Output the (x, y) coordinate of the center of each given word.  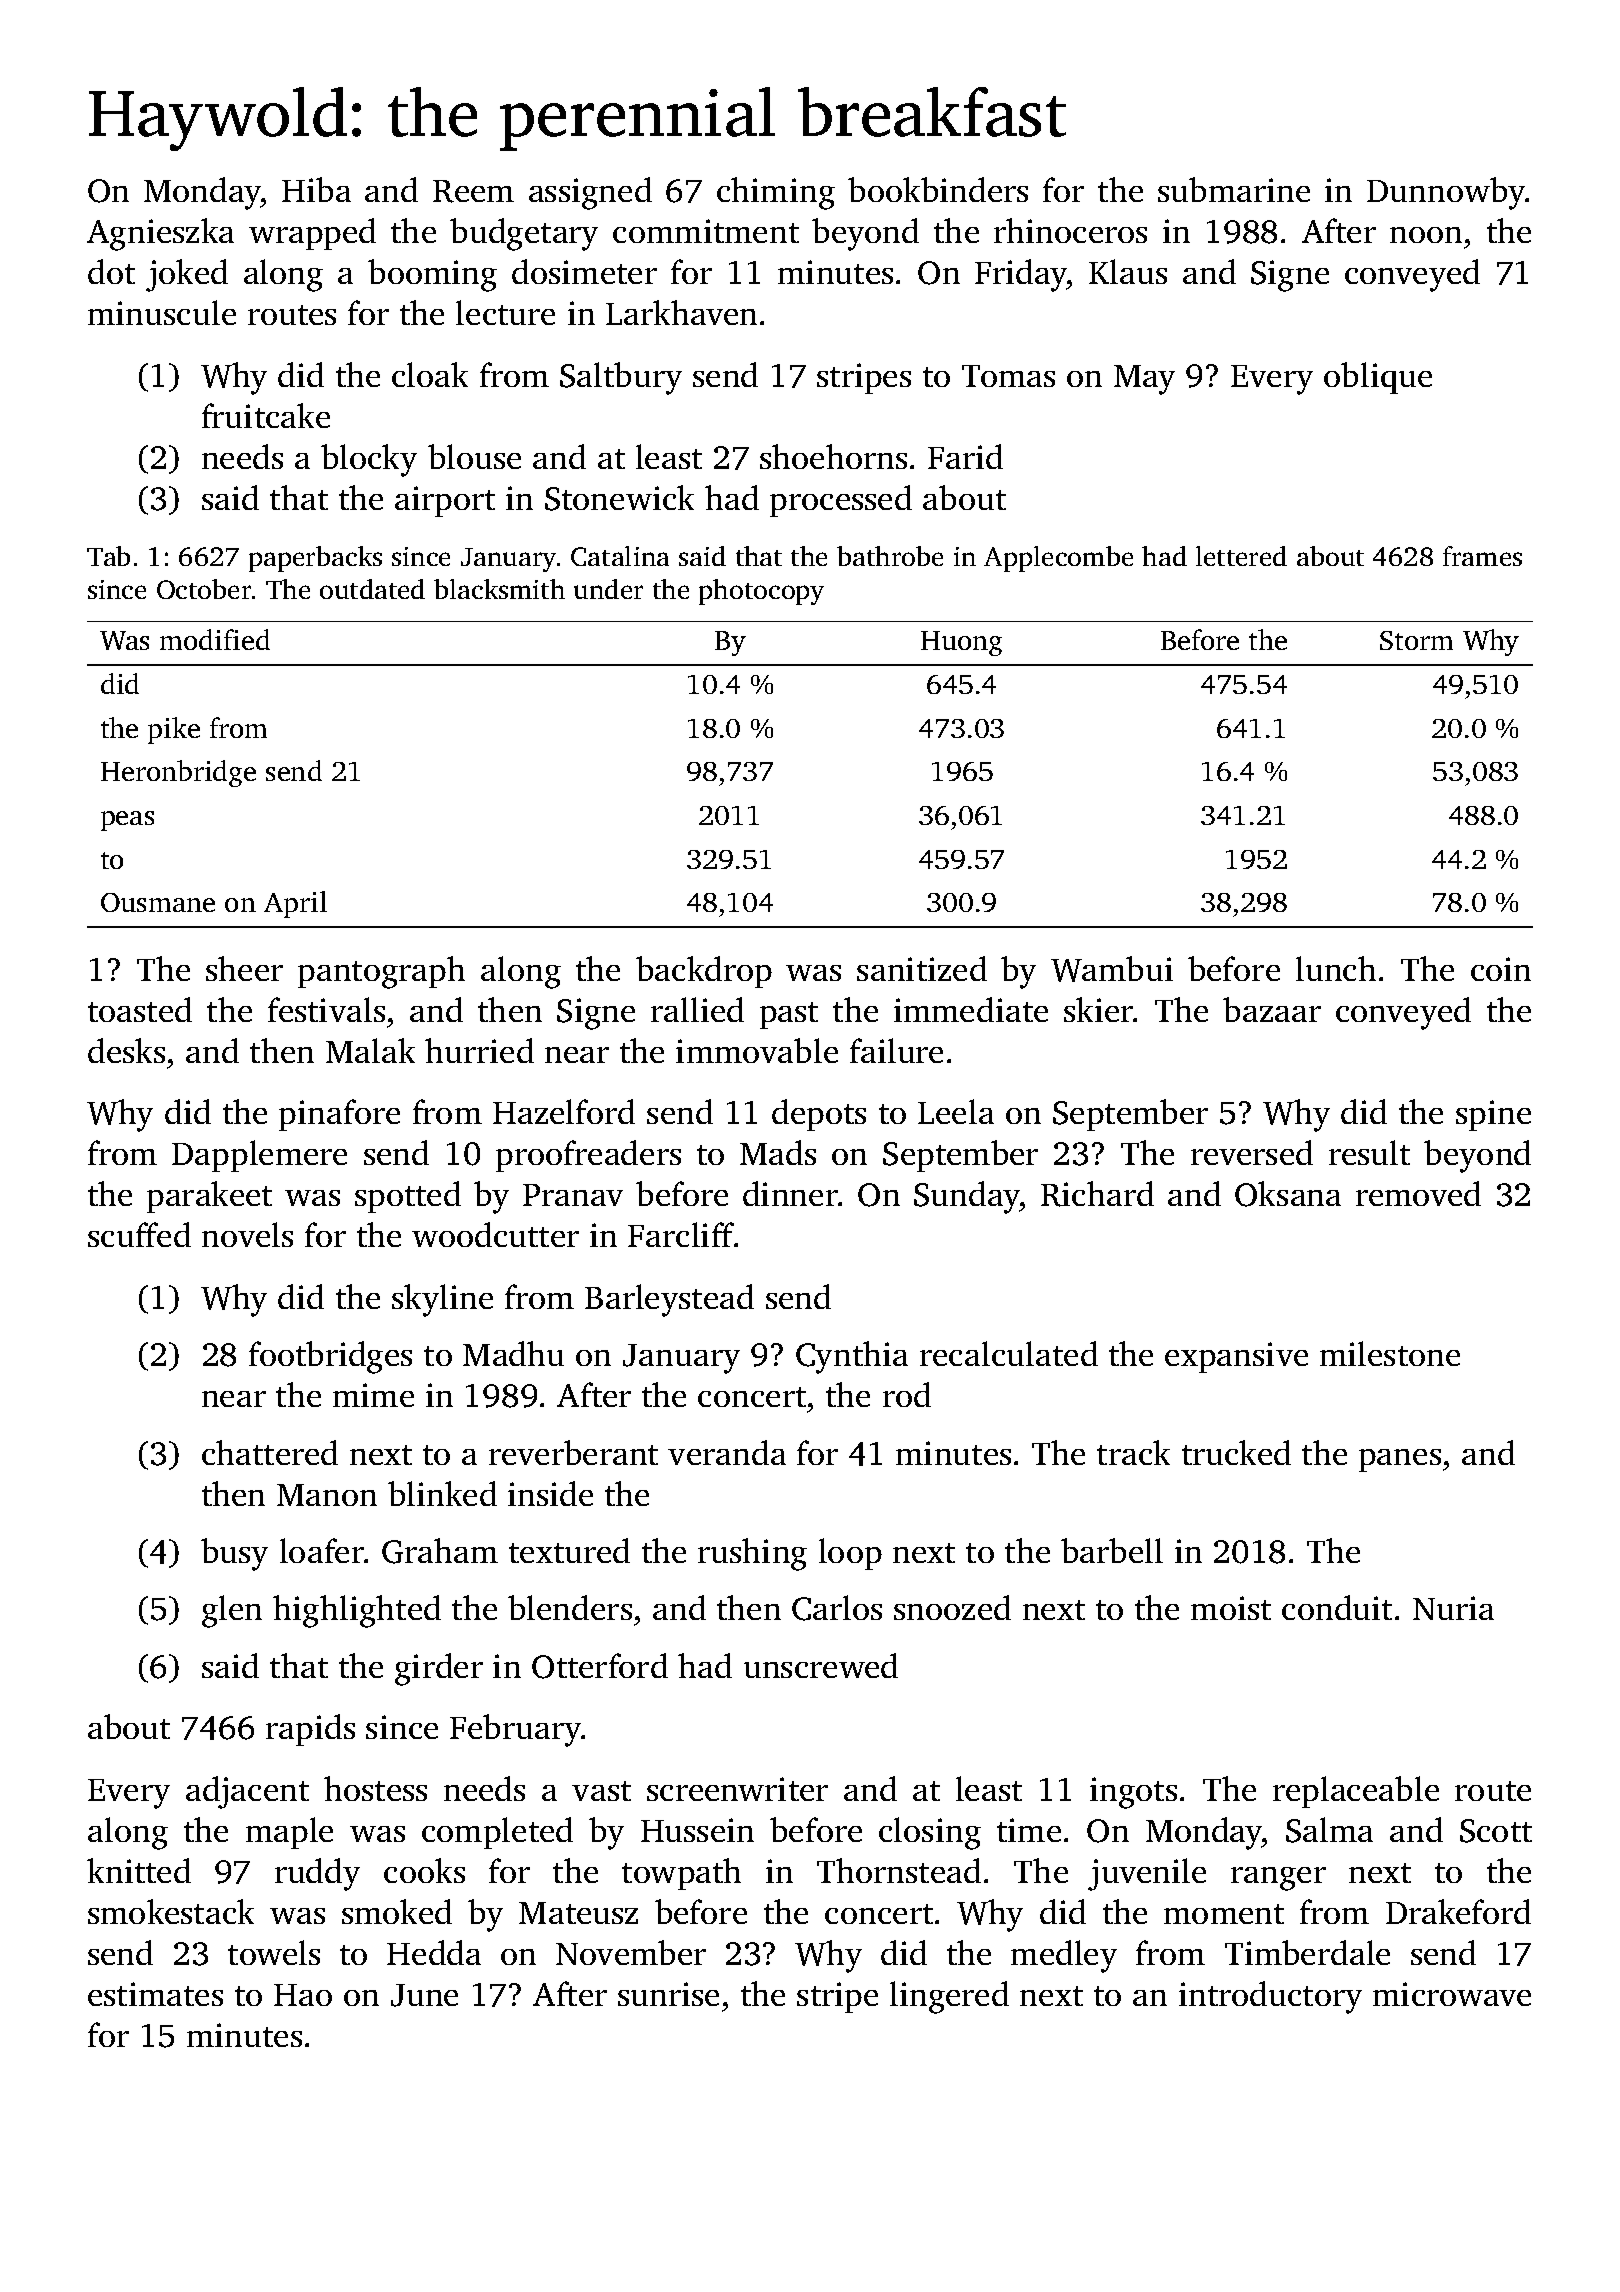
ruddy (317, 1874)
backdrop (704, 972)
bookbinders (938, 189)
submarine (1234, 189)
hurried (479, 1050)
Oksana (1288, 1194)
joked (187, 275)
